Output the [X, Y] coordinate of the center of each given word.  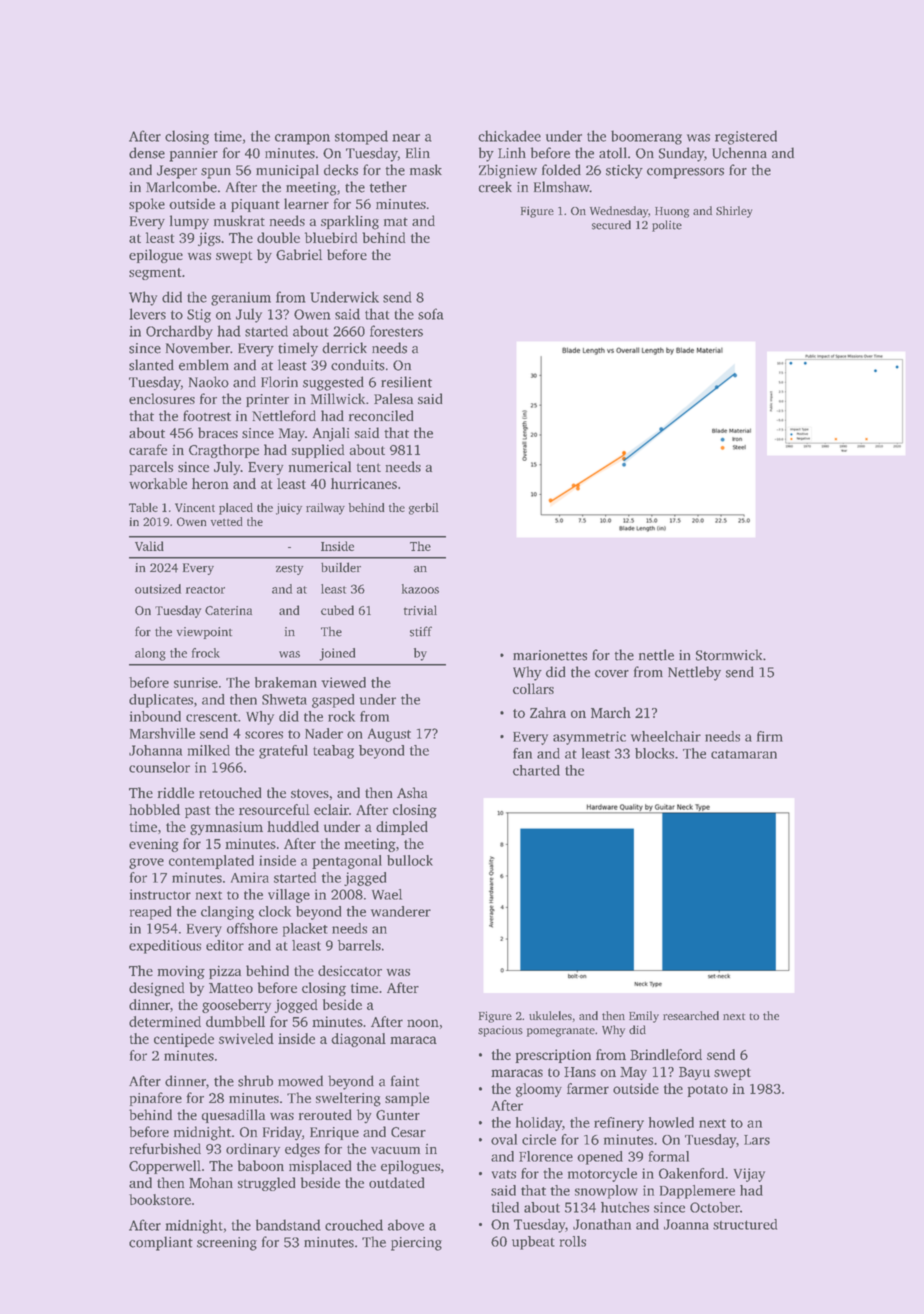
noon [423, 1023]
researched [691, 1015]
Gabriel [299, 254]
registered [746, 137]
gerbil [423, 509]
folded [561, 170]
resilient [406, 382]
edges [302, 1150]
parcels [151, 468]
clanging [227, 913]
